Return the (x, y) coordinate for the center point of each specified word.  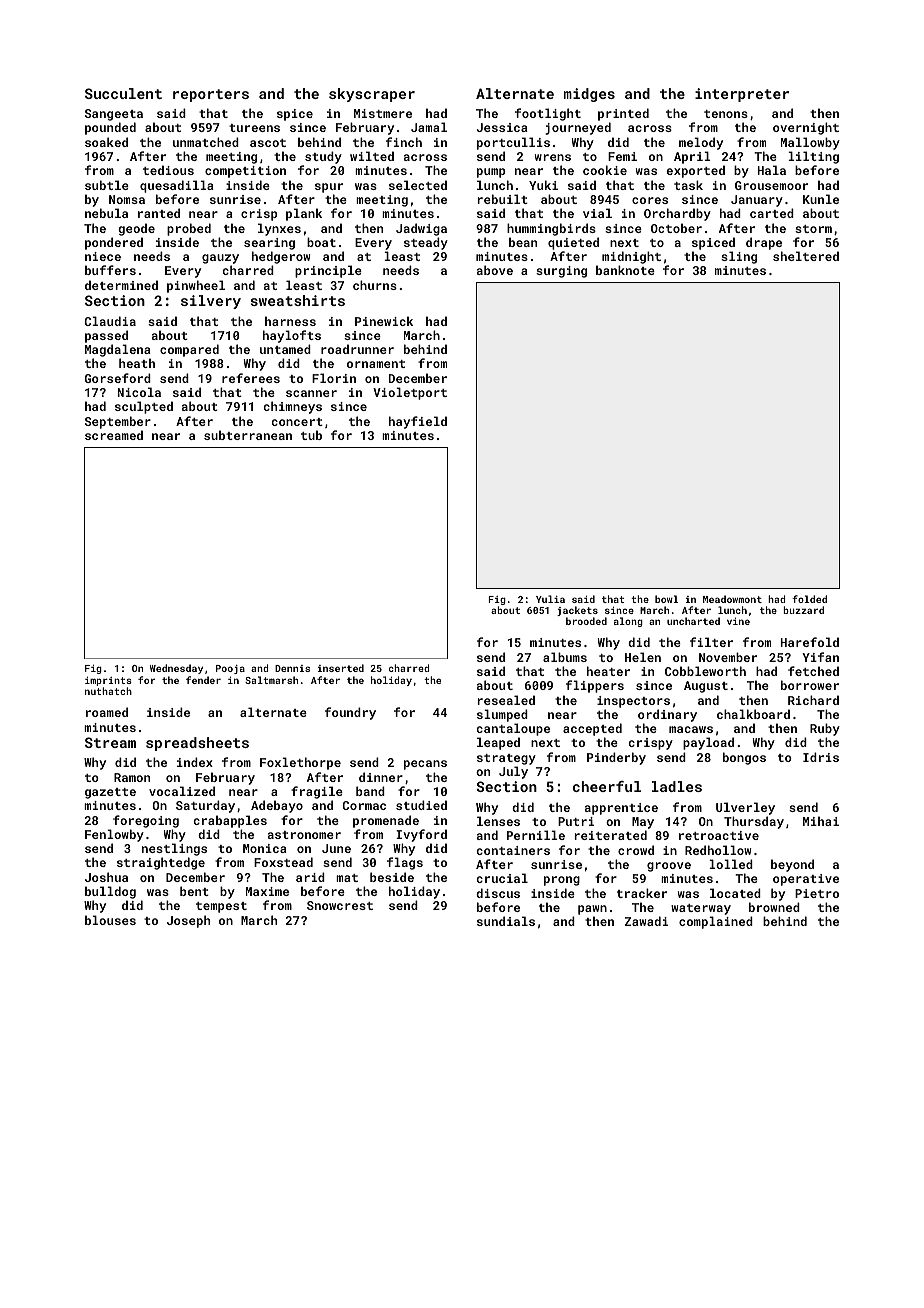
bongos (744, 758)
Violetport (410, 393)
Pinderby (616, 758)
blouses (110, 920)
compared (189, 350)
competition (245, 172)
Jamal (429, 127)
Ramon (132, 777)
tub (311, 435)
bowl (666, 599)
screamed (114, 435)
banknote (625, 270)
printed (623, 114)
